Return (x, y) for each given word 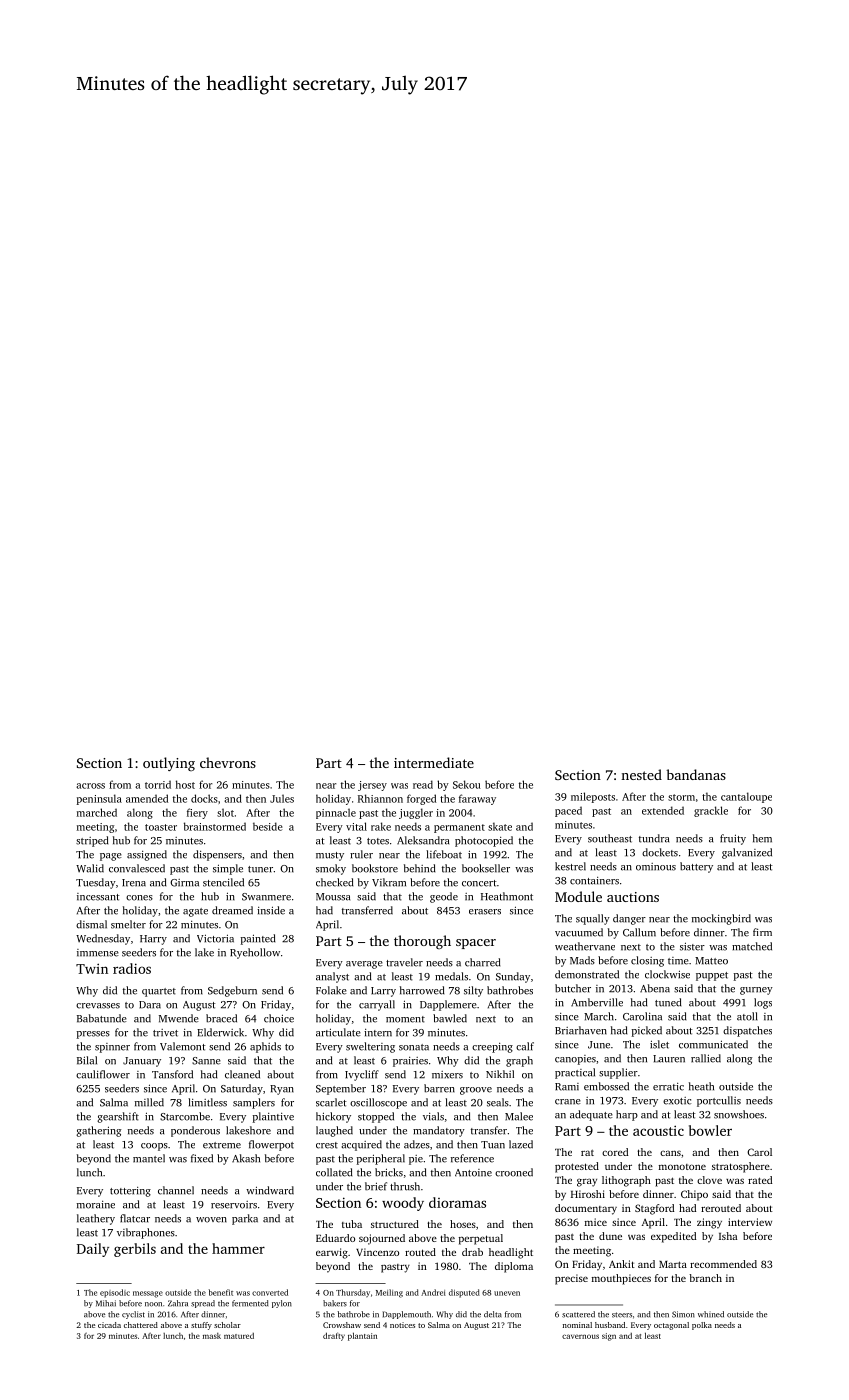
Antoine (473, 1173)
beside (268, 826)
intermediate (434, 762)
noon (153, 1304)
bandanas (696, 774)
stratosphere (741, 1167)
